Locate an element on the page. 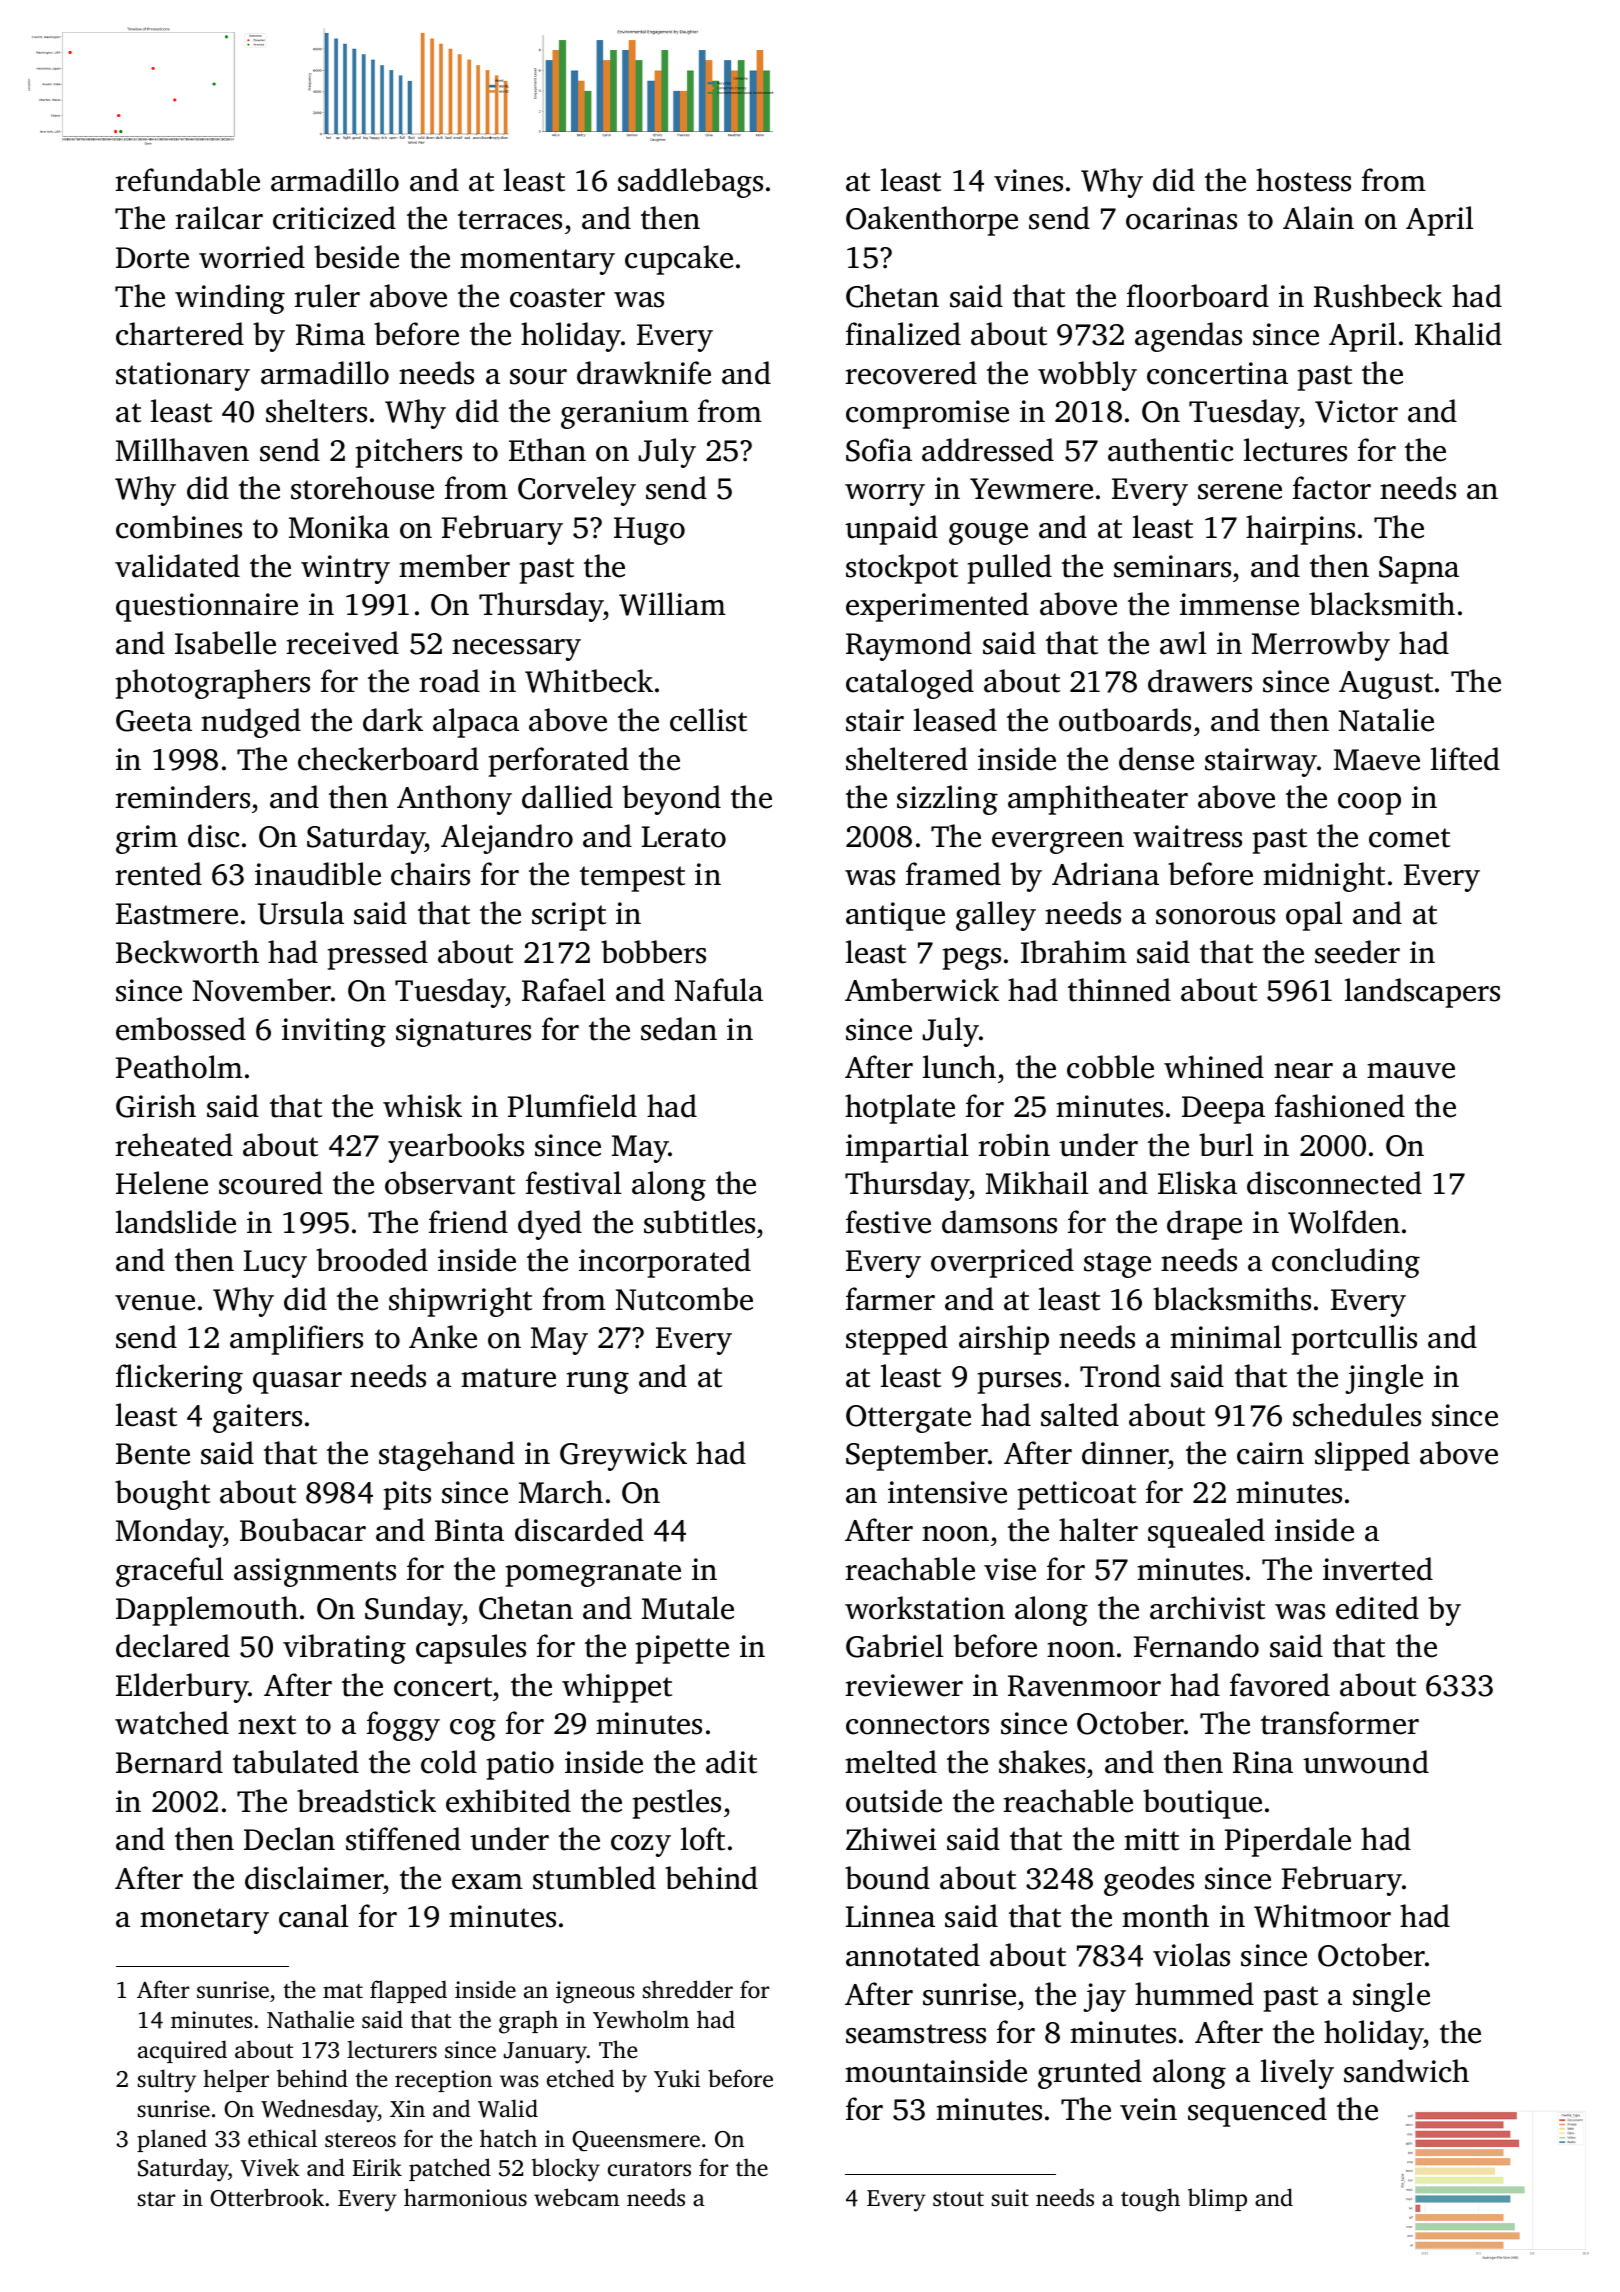  landslide is located at coordinates (176, 1222).
